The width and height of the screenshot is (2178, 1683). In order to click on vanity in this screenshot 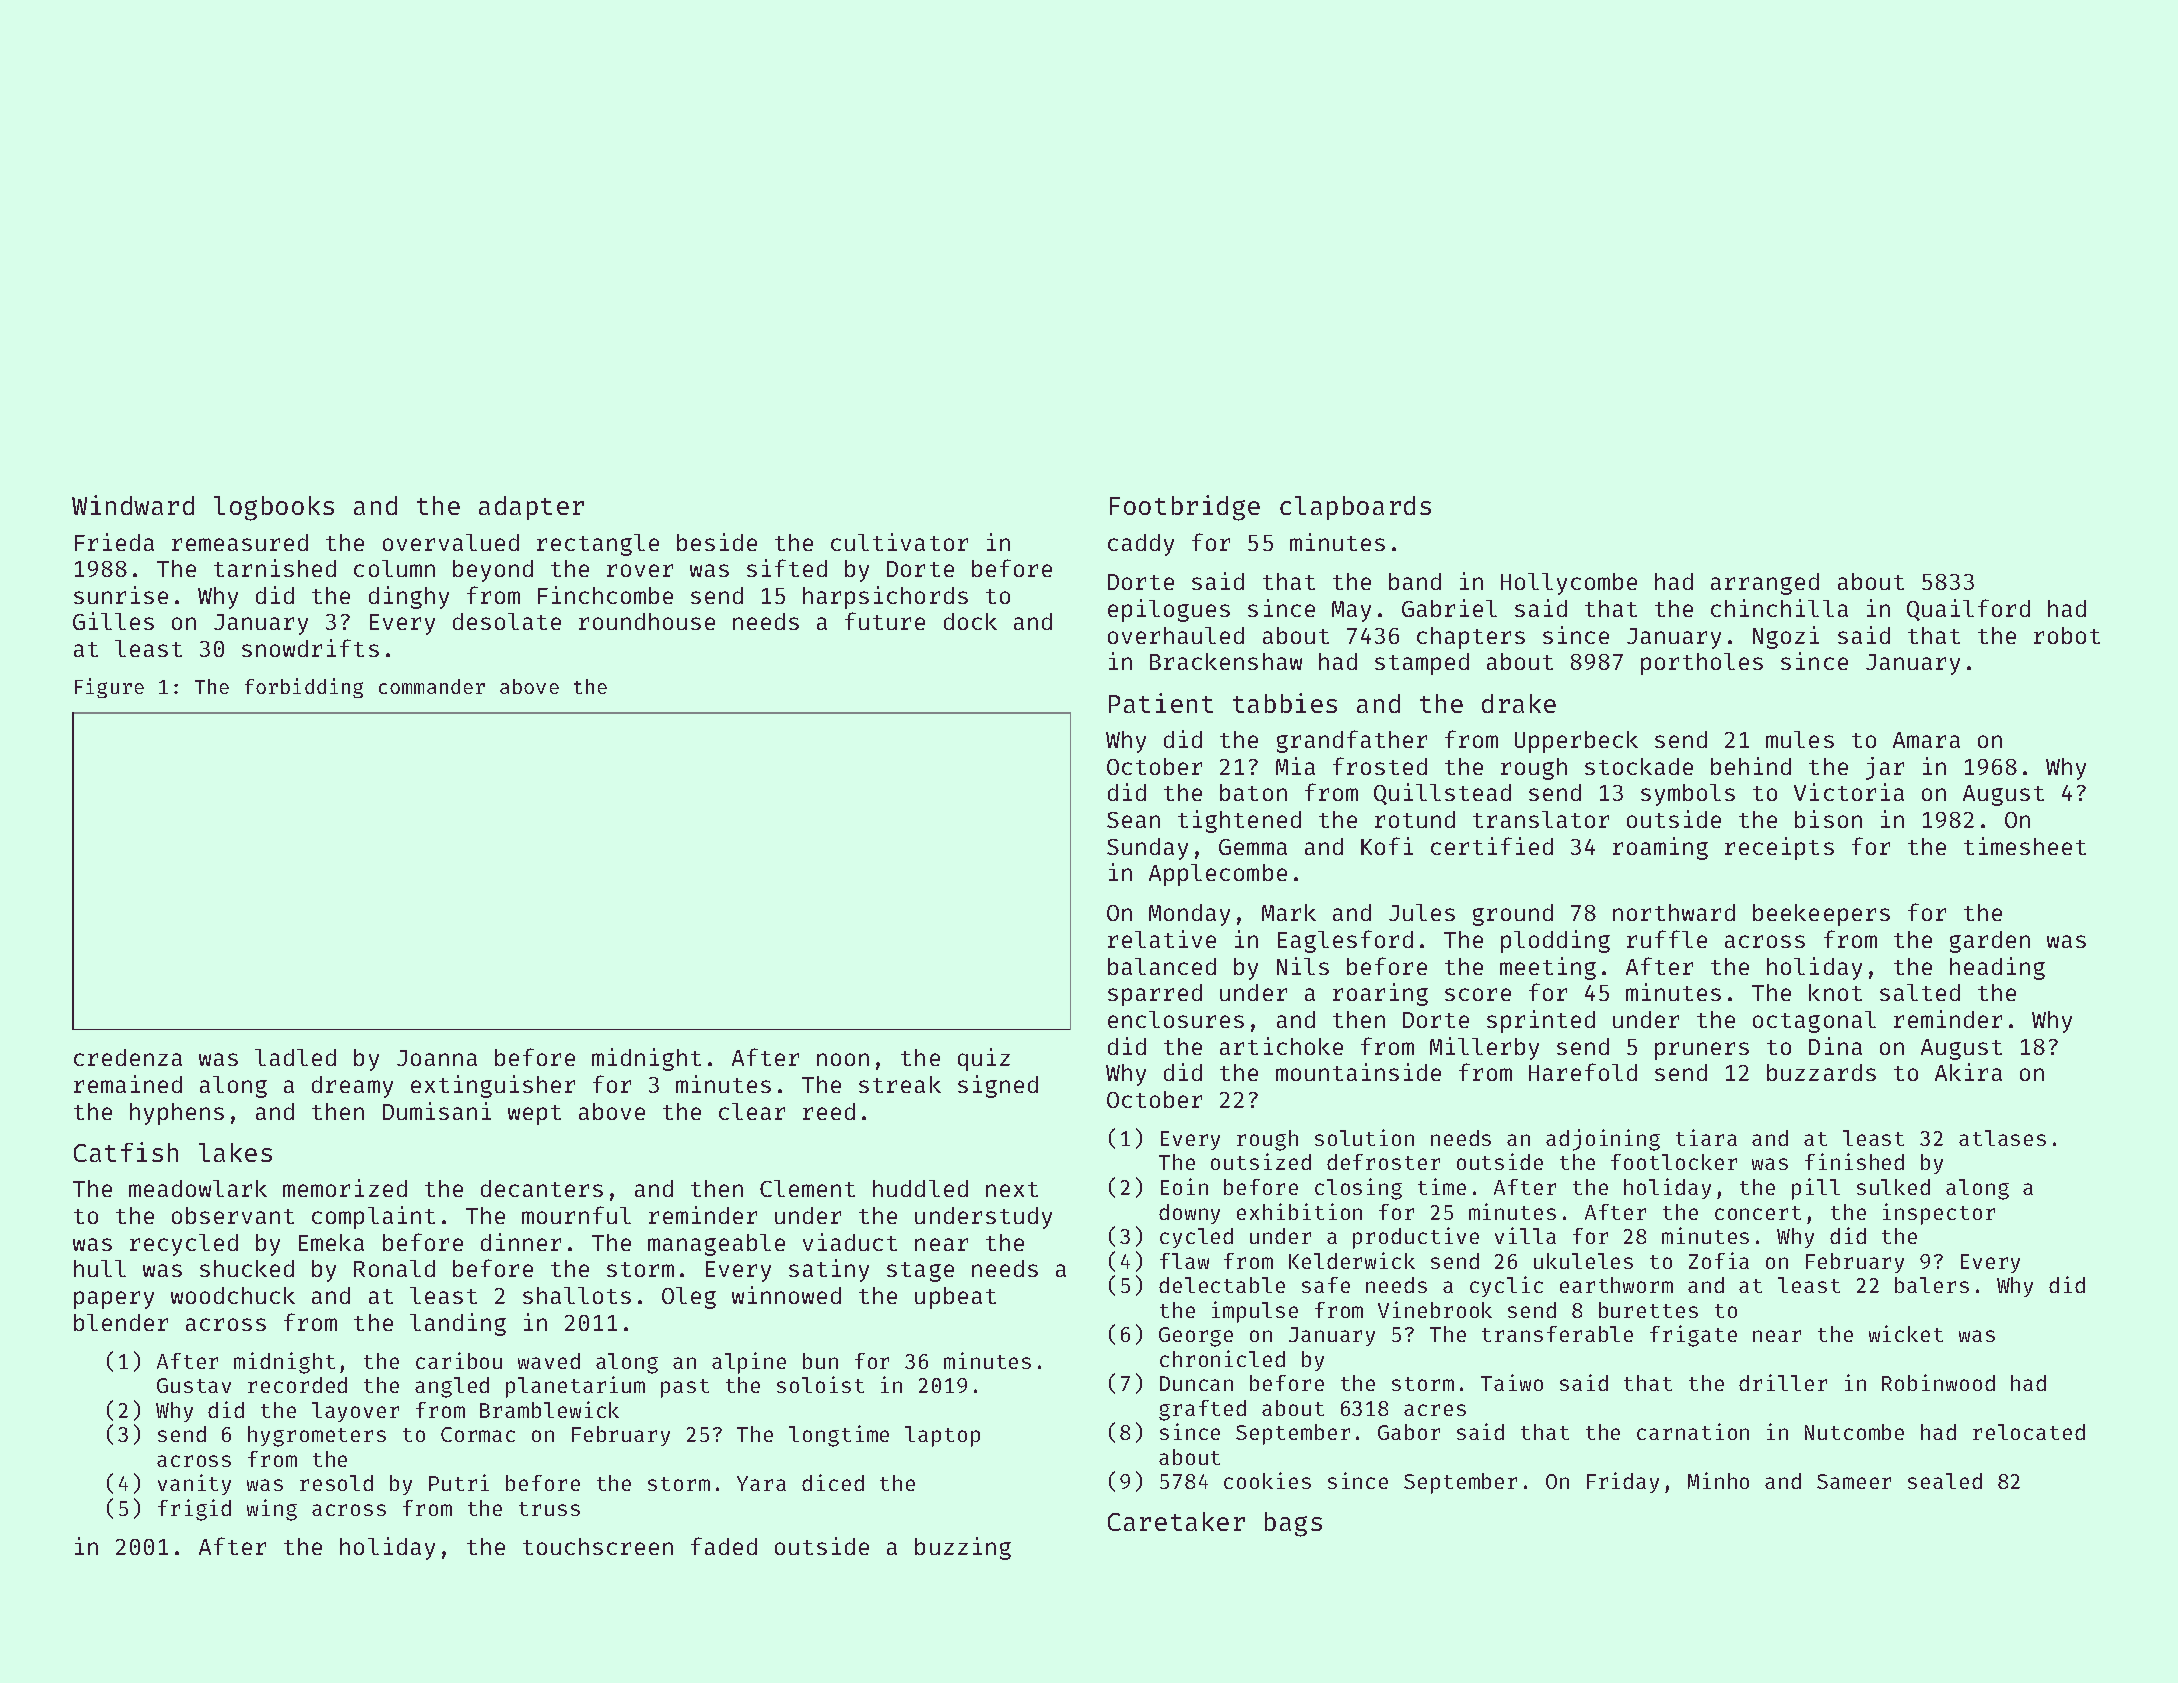, I will do `click(194, 1484)`.
